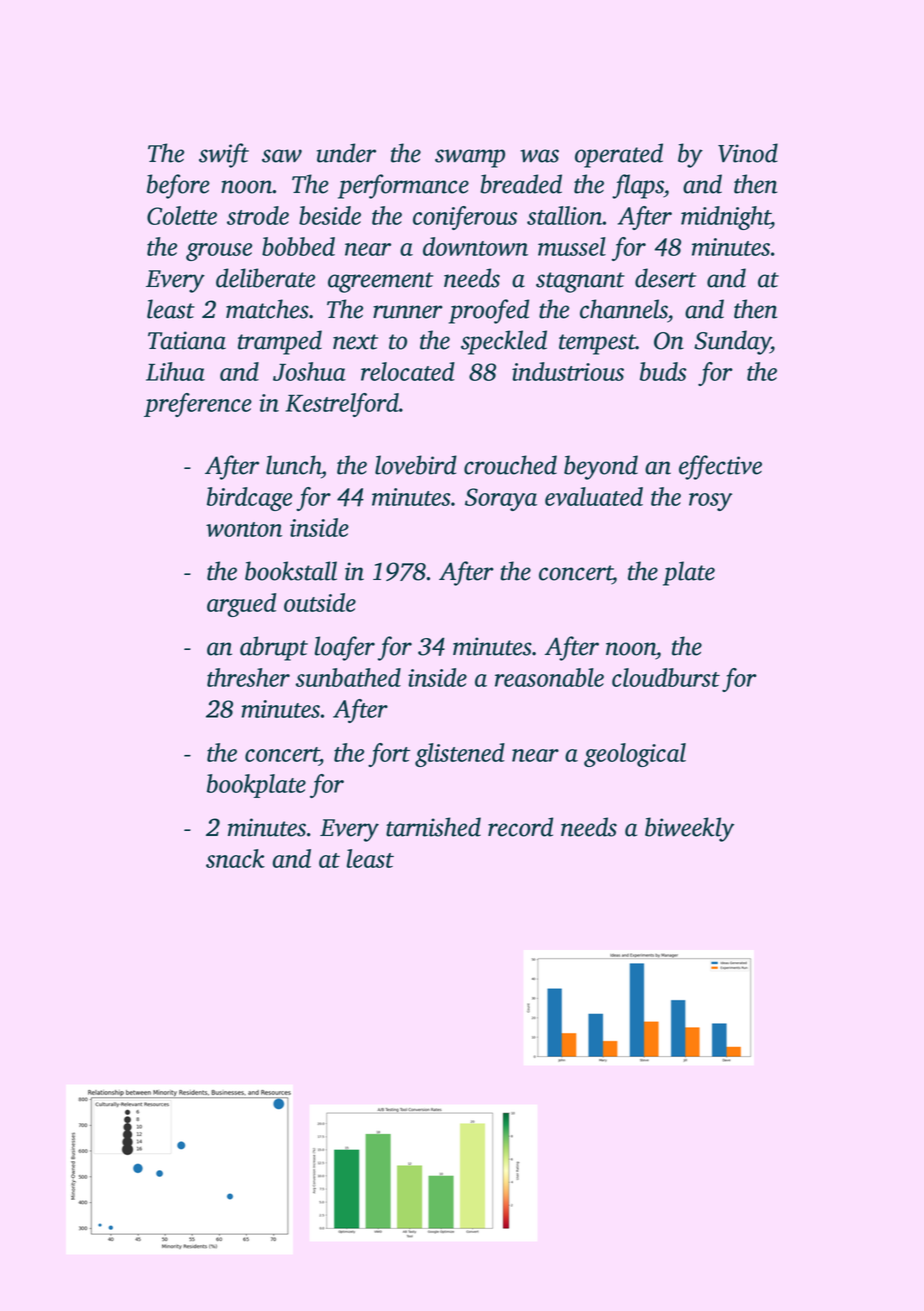  What do you see at coordinates (244, 529) in the screenshot?
I see `wonton` at bounding box center [244, 529].
